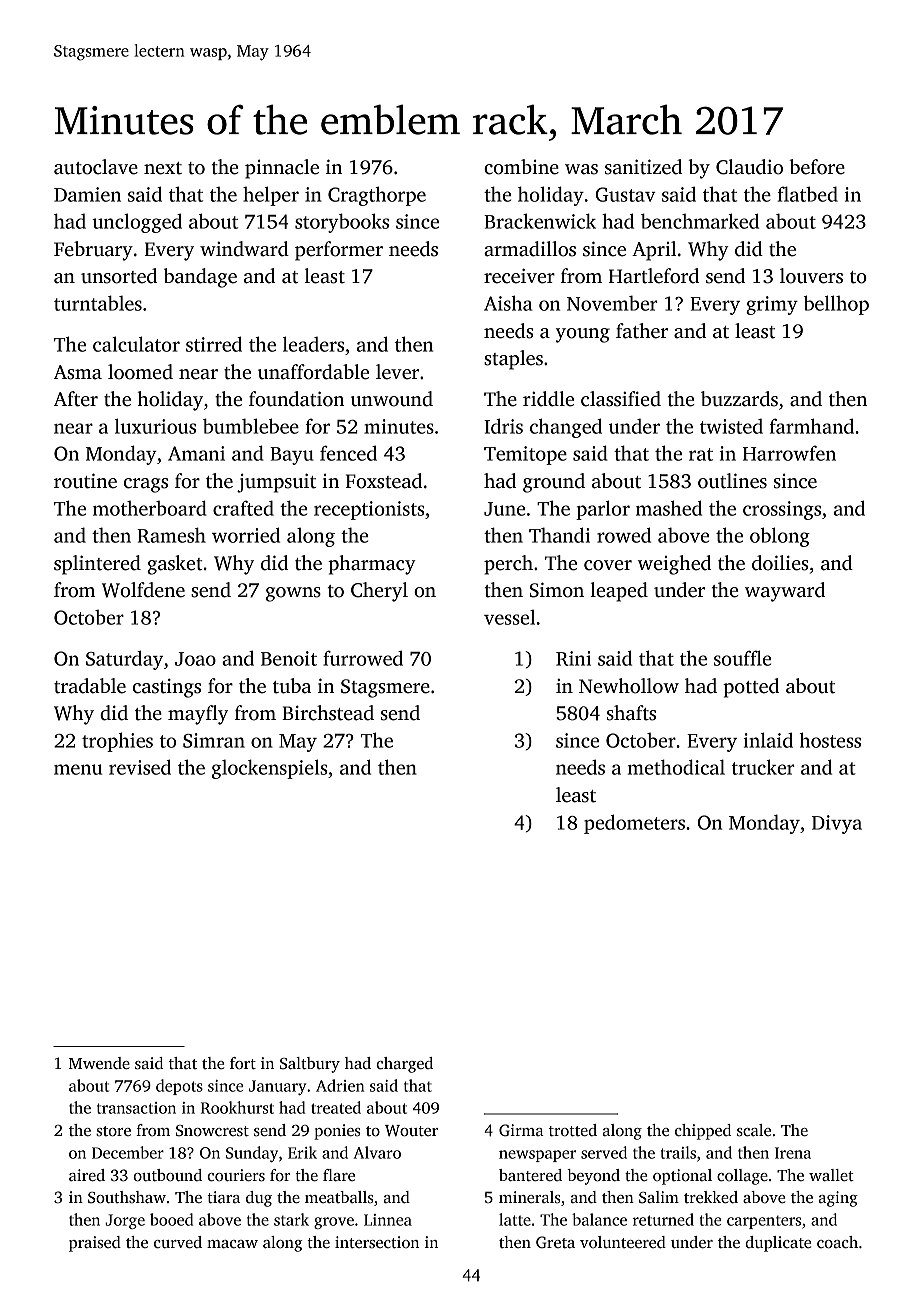 The width and height of the screenshot is (924, 1314). What do you see at coordinates (837, 1242) in the screenshot?
I see `coach` at bounding box center [837, 1242].
